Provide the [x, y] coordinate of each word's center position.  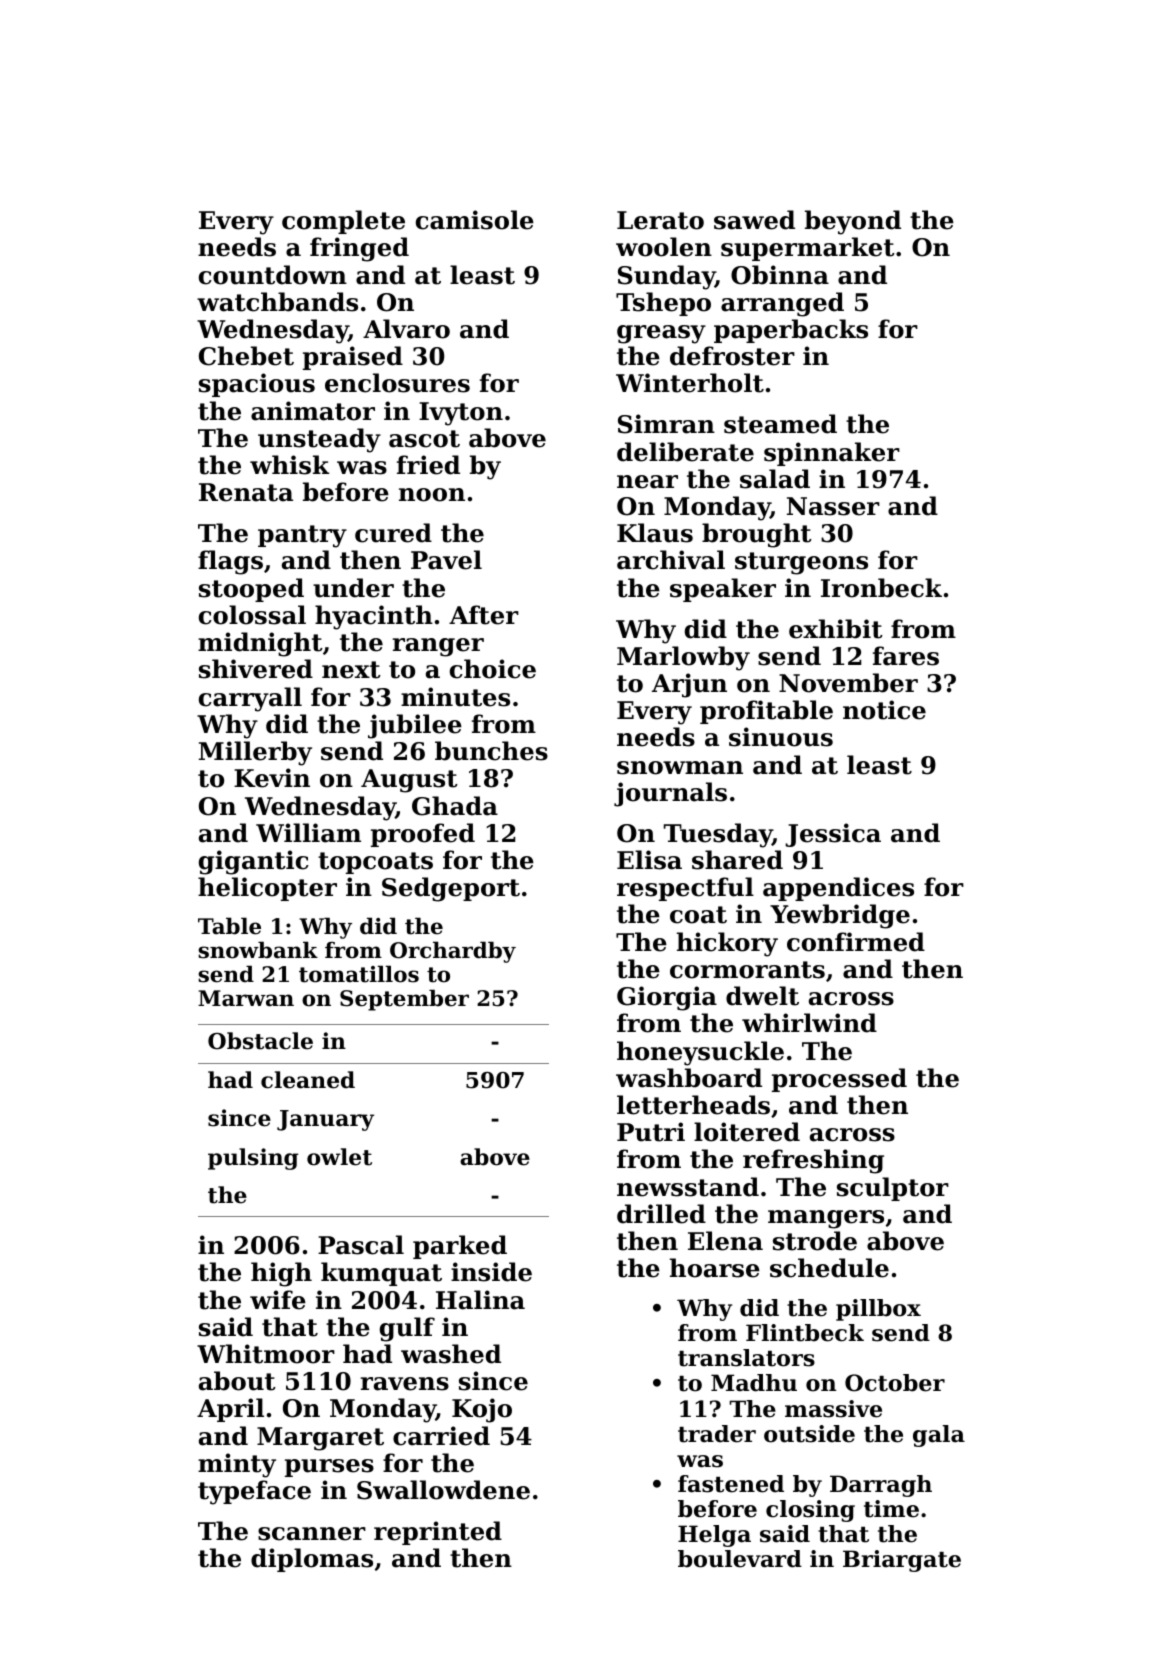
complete [343, 222]
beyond [853, 222]
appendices [838, 889]
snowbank [258, 950]
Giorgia [667, 998]
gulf [407, 1329]
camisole [475, 220]
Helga [714, 1536]
